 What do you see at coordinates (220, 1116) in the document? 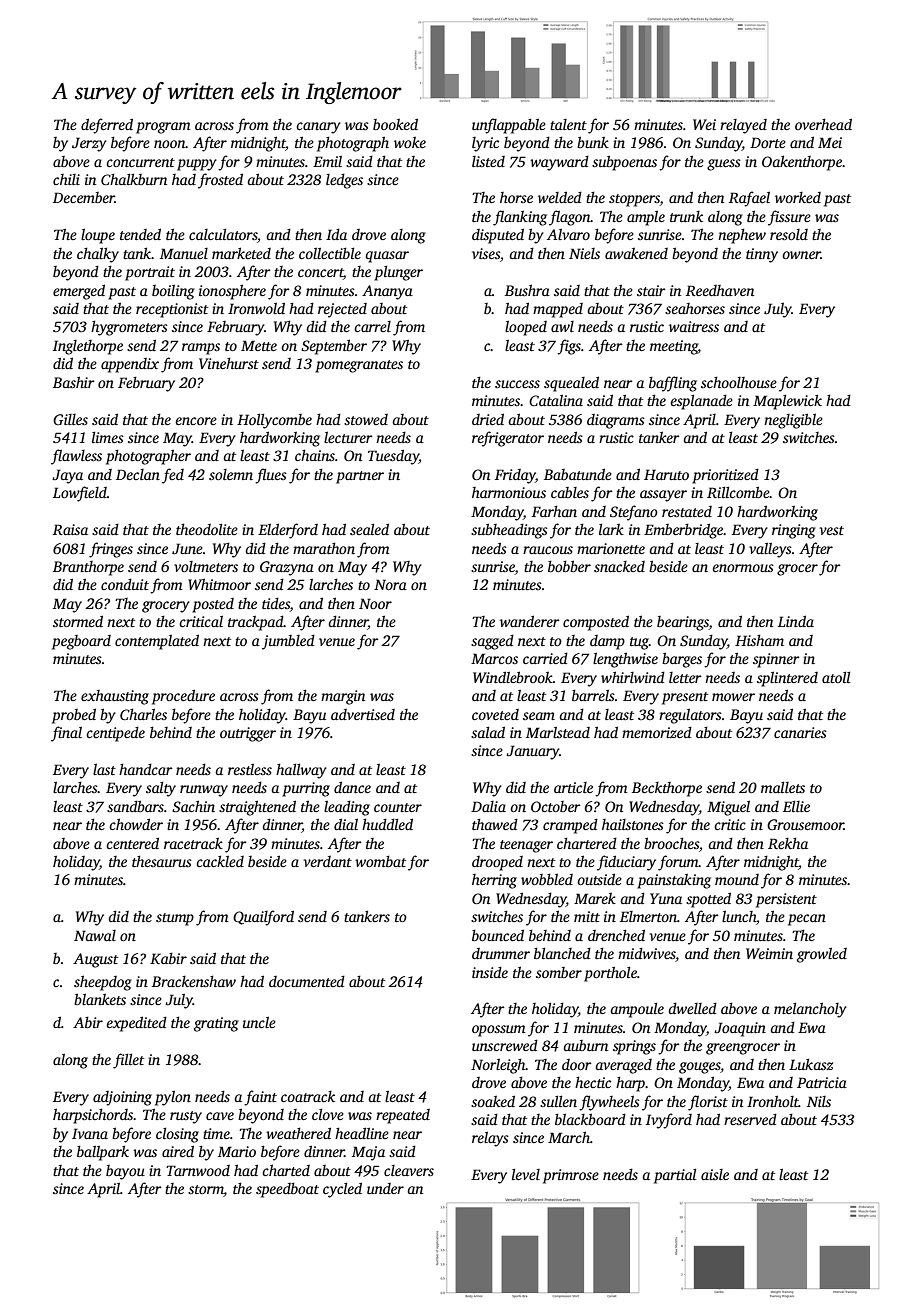
I see `cave` at bounding box center [220, 1116].
